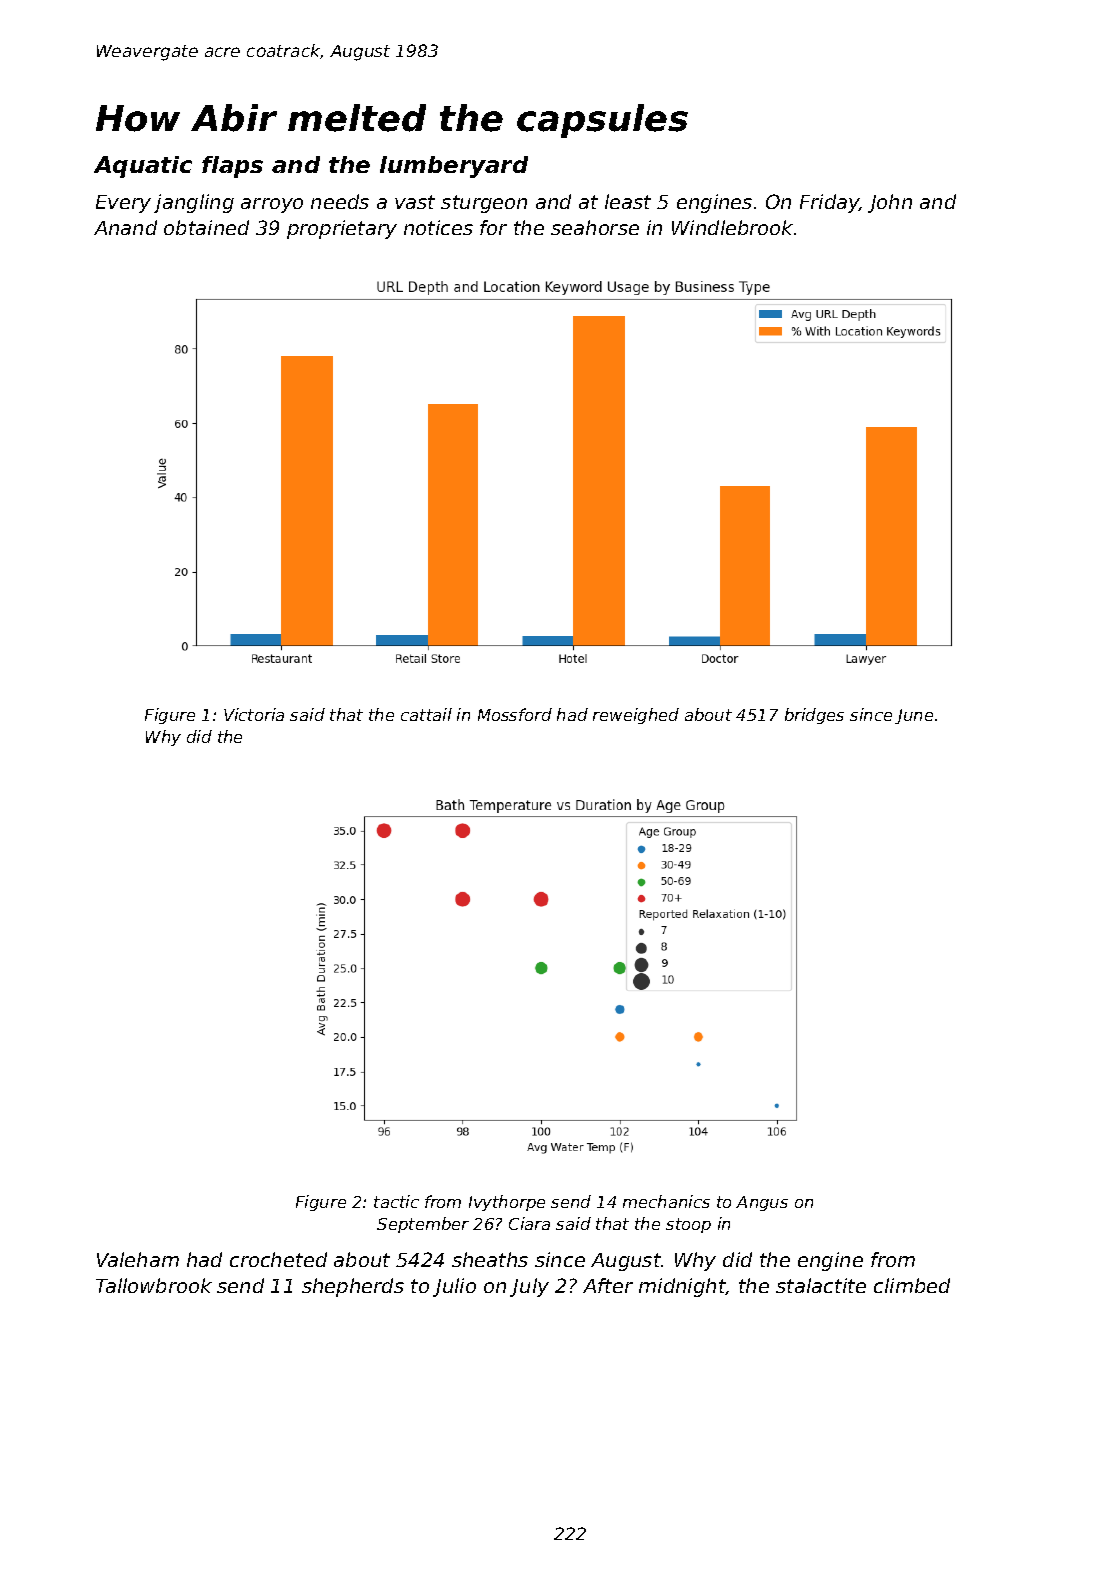 The image size is (1110, 1570). Describe the element at coordinates (232, 167) in the screenshot. I see `flaps` at that location.
